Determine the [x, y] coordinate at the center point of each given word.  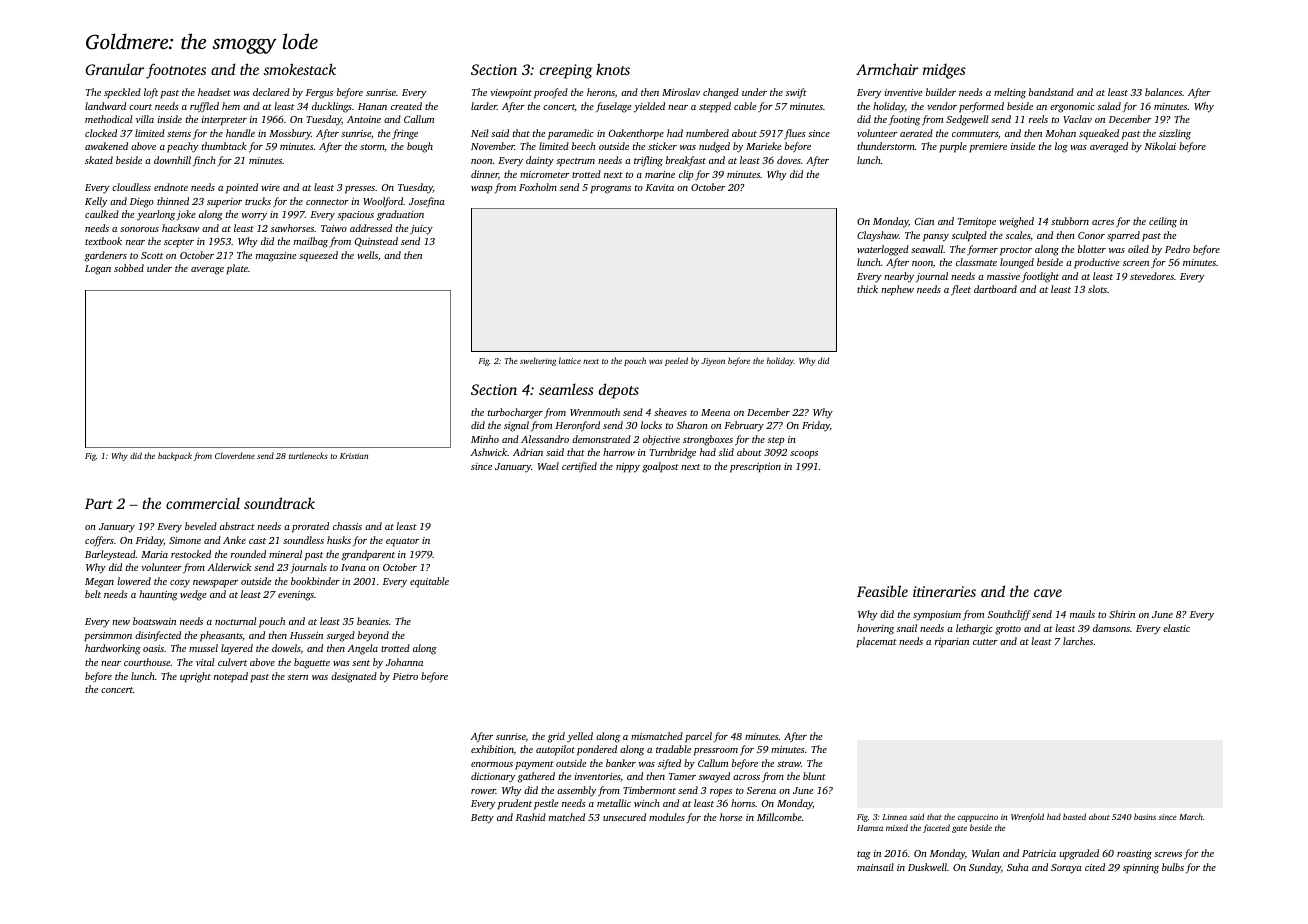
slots [1097, 289]
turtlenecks [308, 455]
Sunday [985, 868]
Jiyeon [713, 362]
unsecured [624, 817]
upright [195, 677]
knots [613, 69]
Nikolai [1160, 146]
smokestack [300, 69]
